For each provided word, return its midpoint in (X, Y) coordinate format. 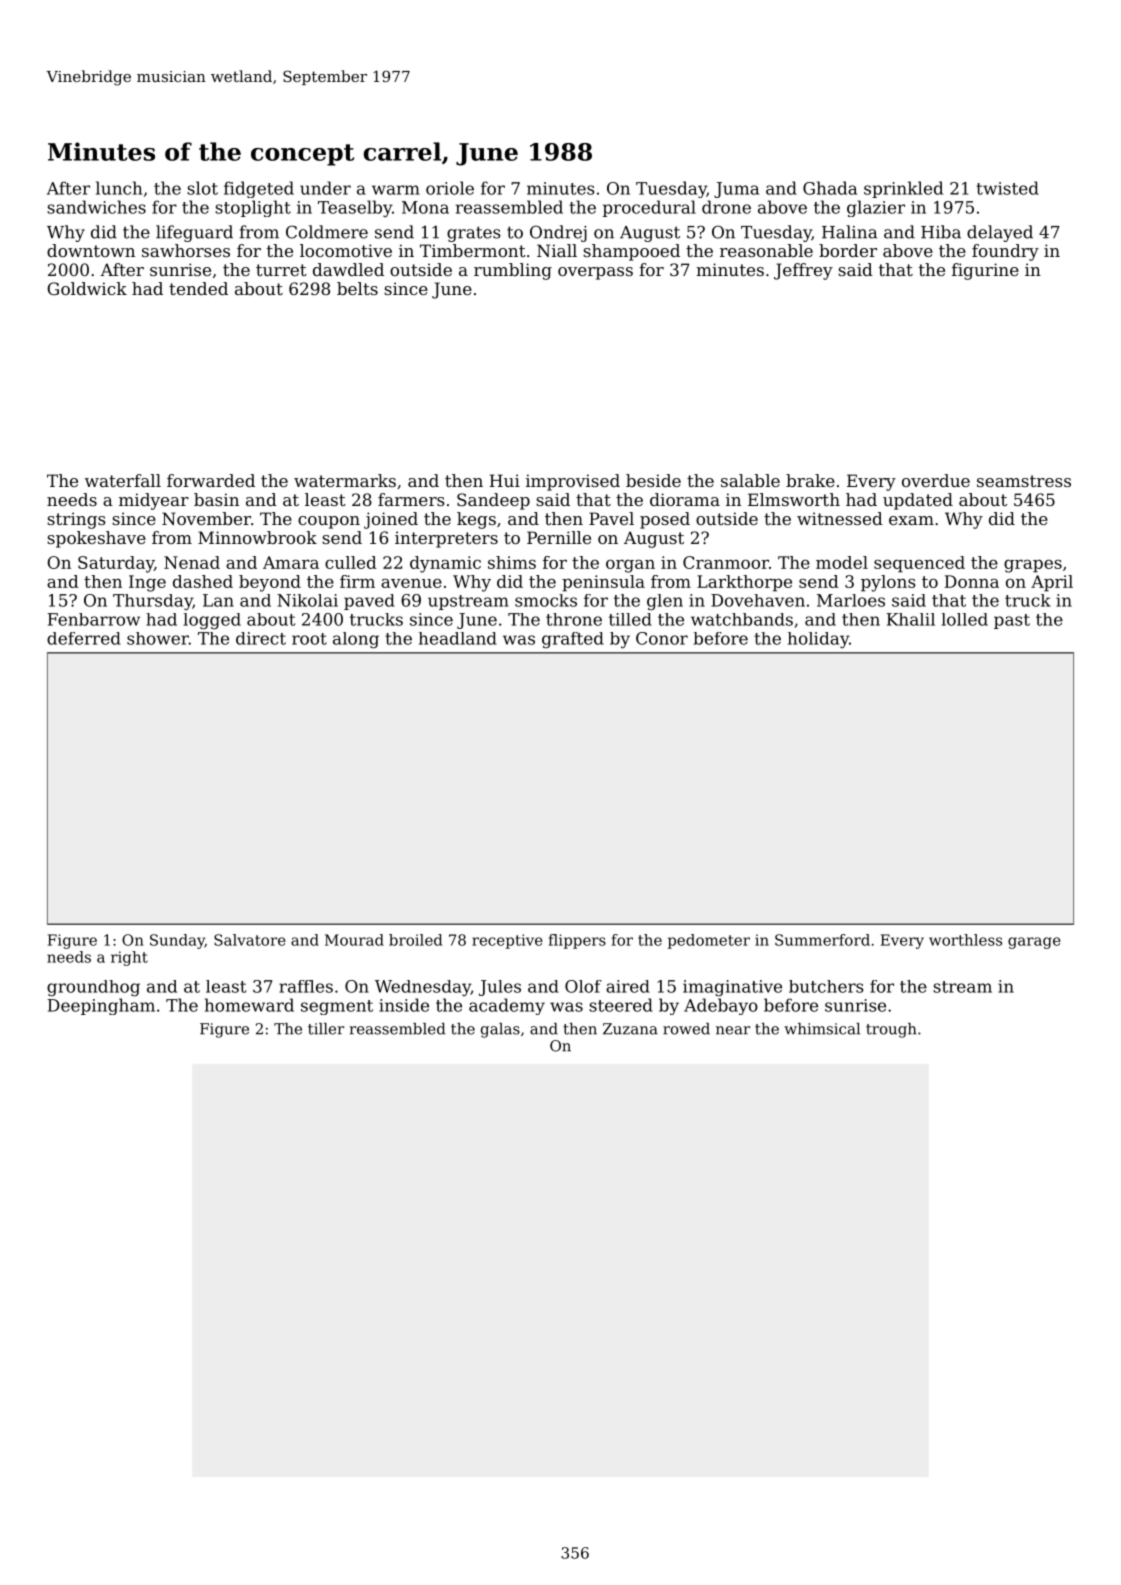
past (1012, 621)
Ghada (830, 188)
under (325, 188)
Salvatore (250, 940)
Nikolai (307, 600)
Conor (662, 638)
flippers (577, 941)
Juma (736, 190)
